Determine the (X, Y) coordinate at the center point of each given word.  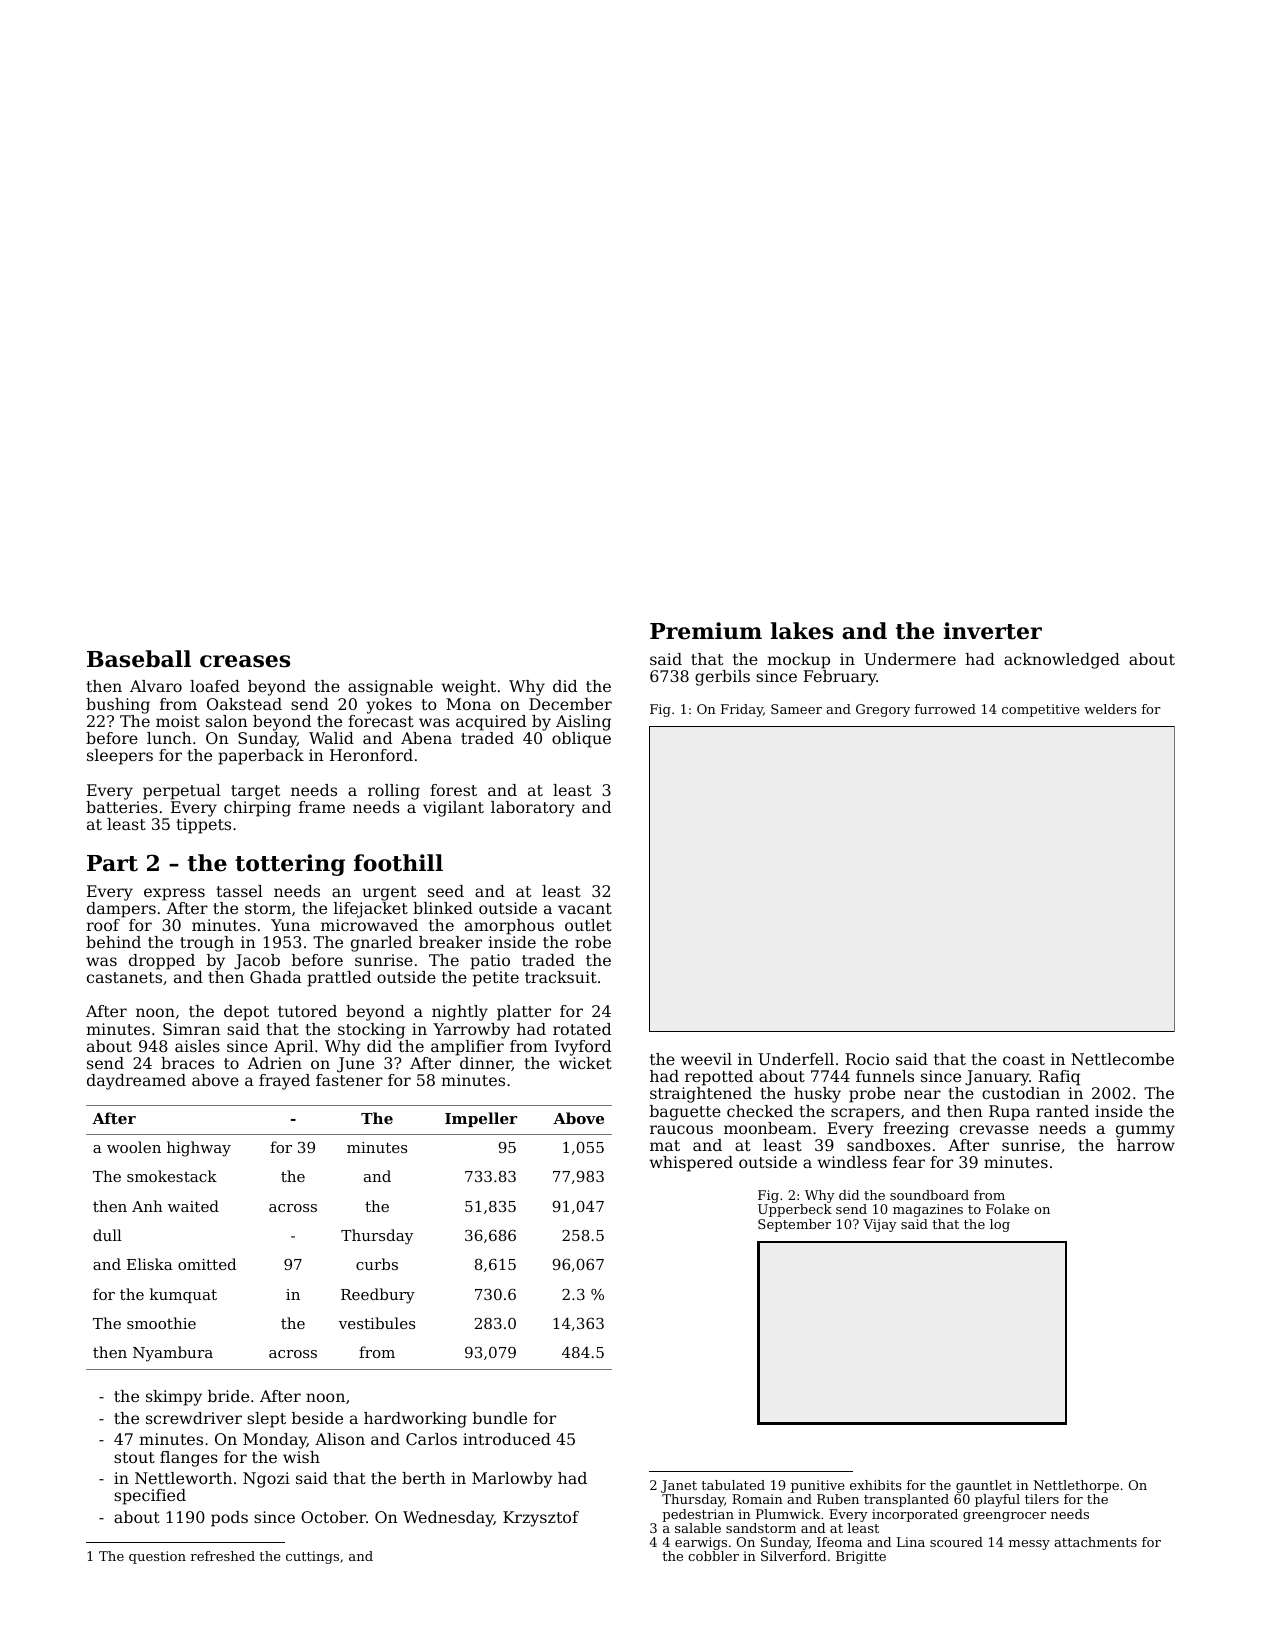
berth (424, 1478)
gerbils (722, 678)
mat (665, 1145)
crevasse (994, 1129)
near (922, 1094)
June (355, 1065)
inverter (992, 631)
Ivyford (583, 1048)
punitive (818, 1486)
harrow (1146, 1145)
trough (207, 944)
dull (107, 1235)
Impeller (481, 1119)
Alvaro (156, 686)
